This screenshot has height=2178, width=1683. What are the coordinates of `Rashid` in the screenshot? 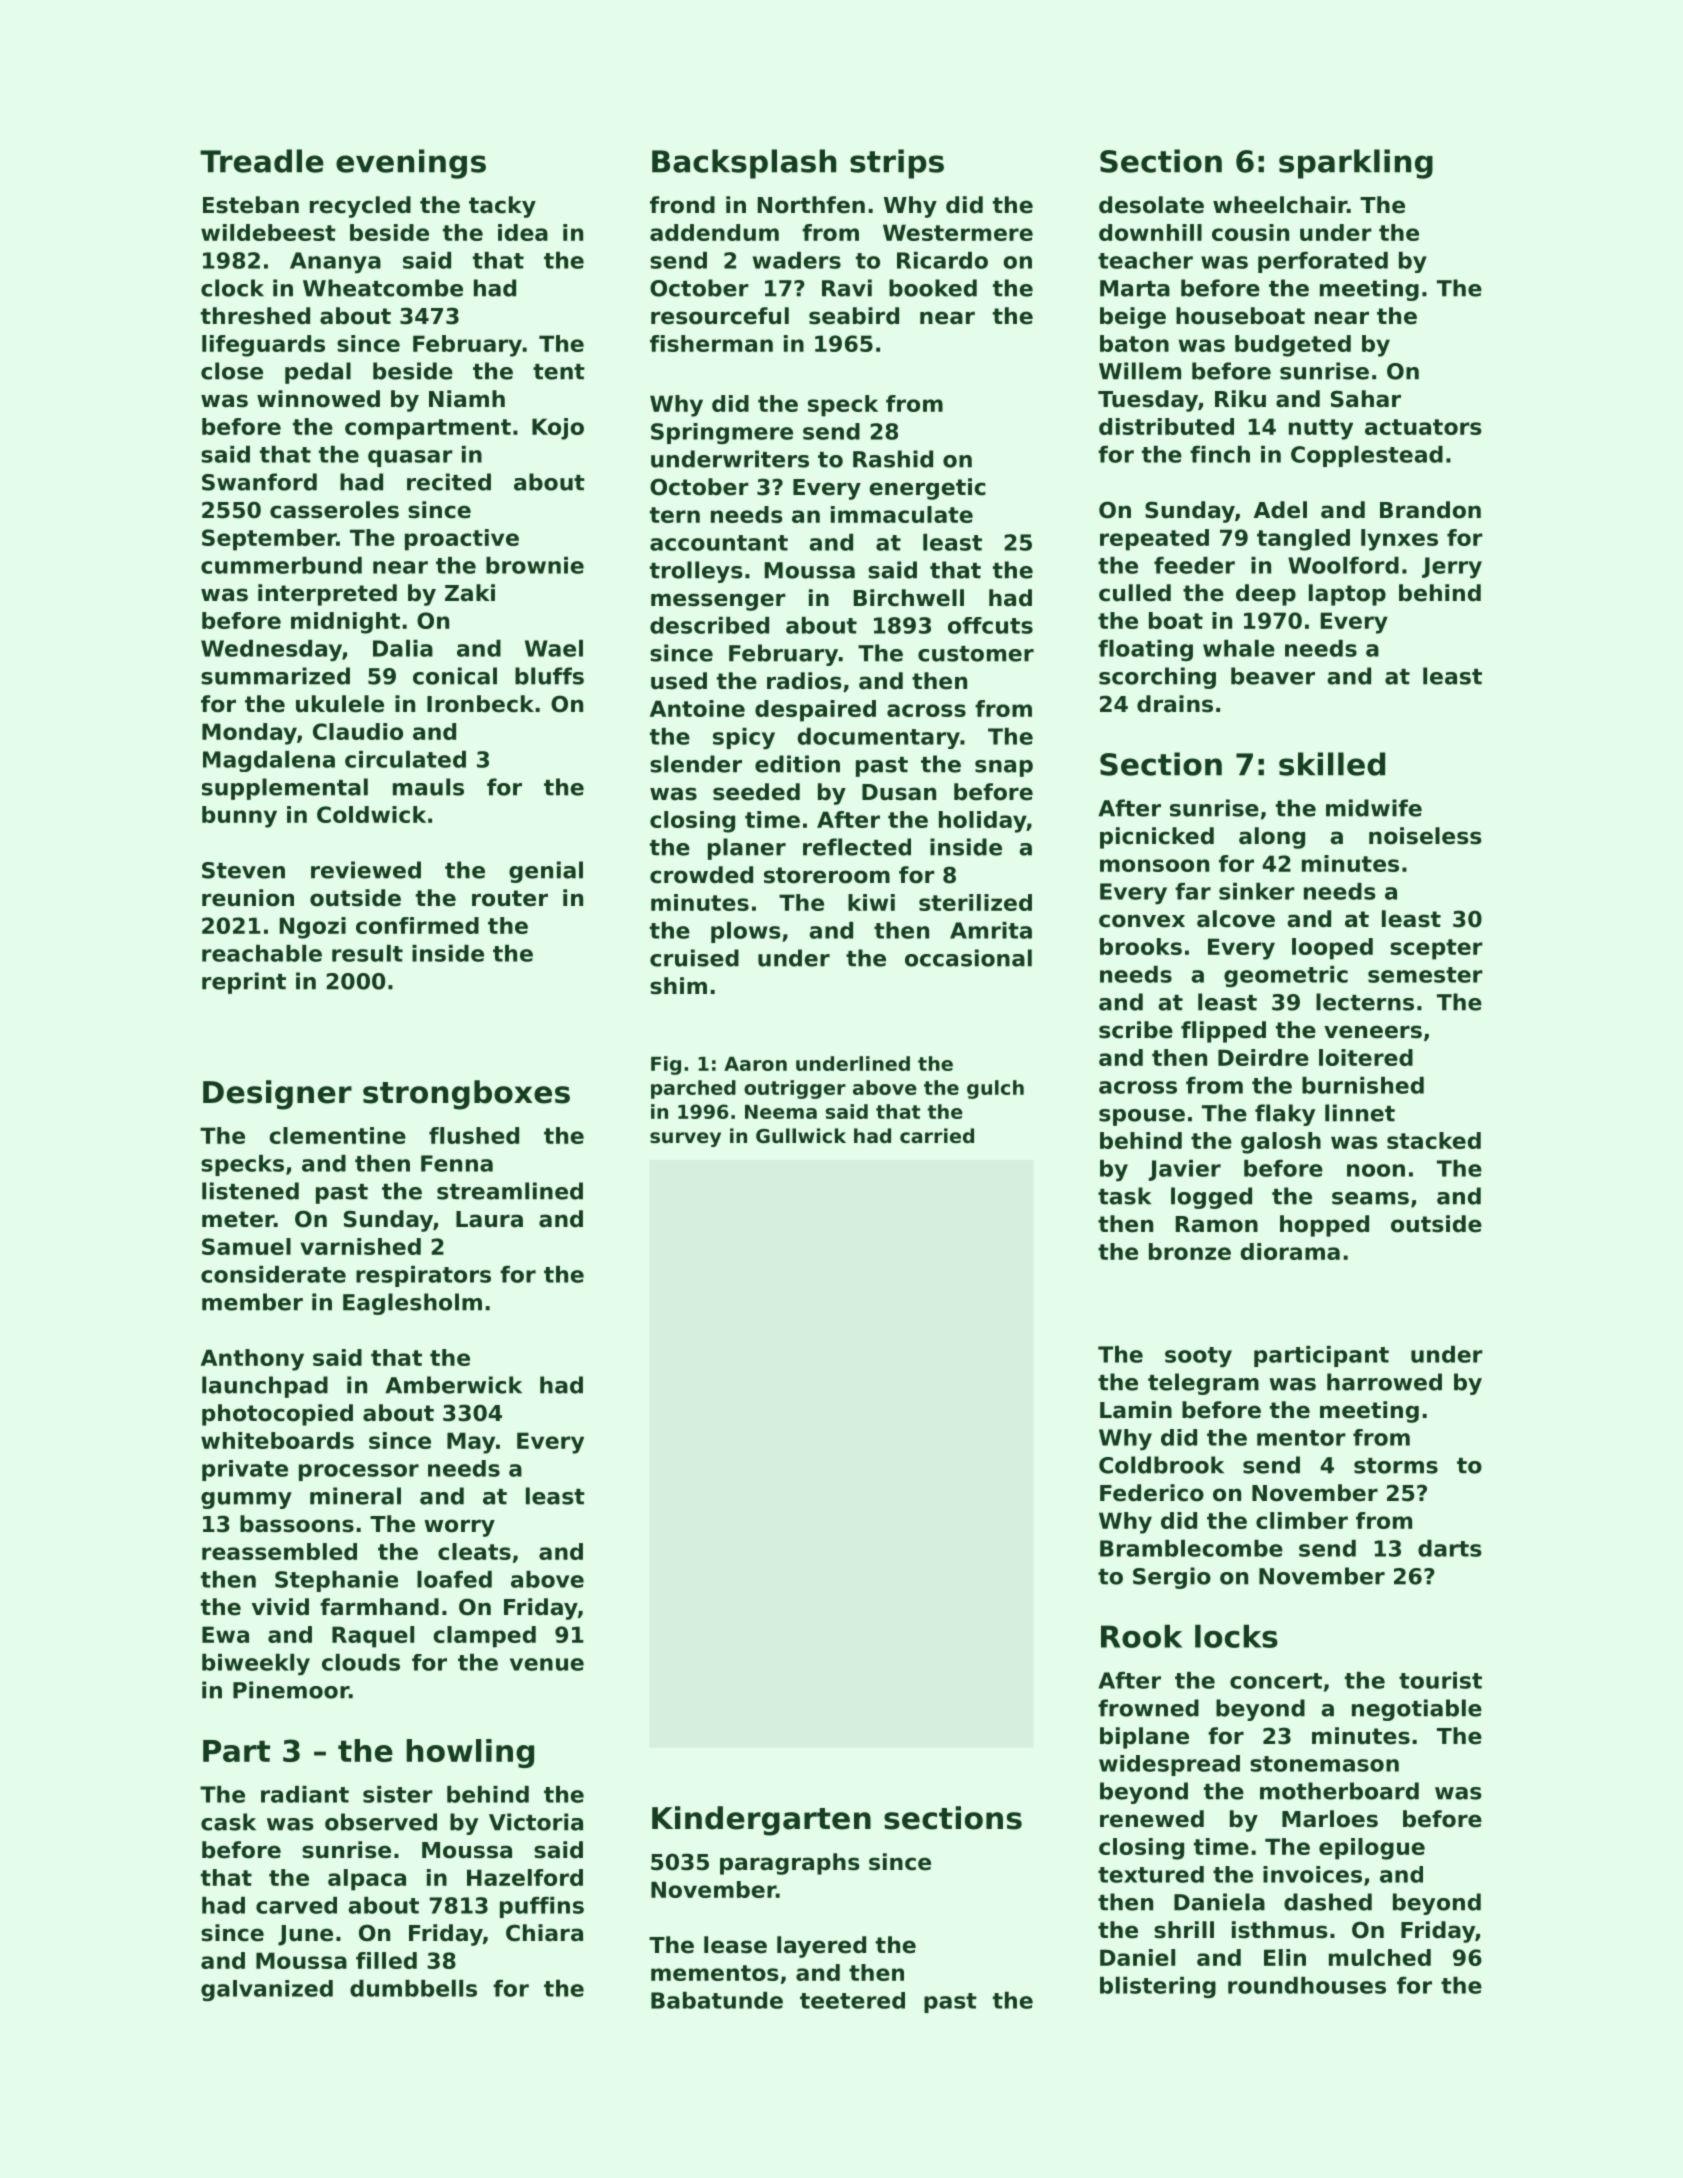 It's located at (893, 459).
